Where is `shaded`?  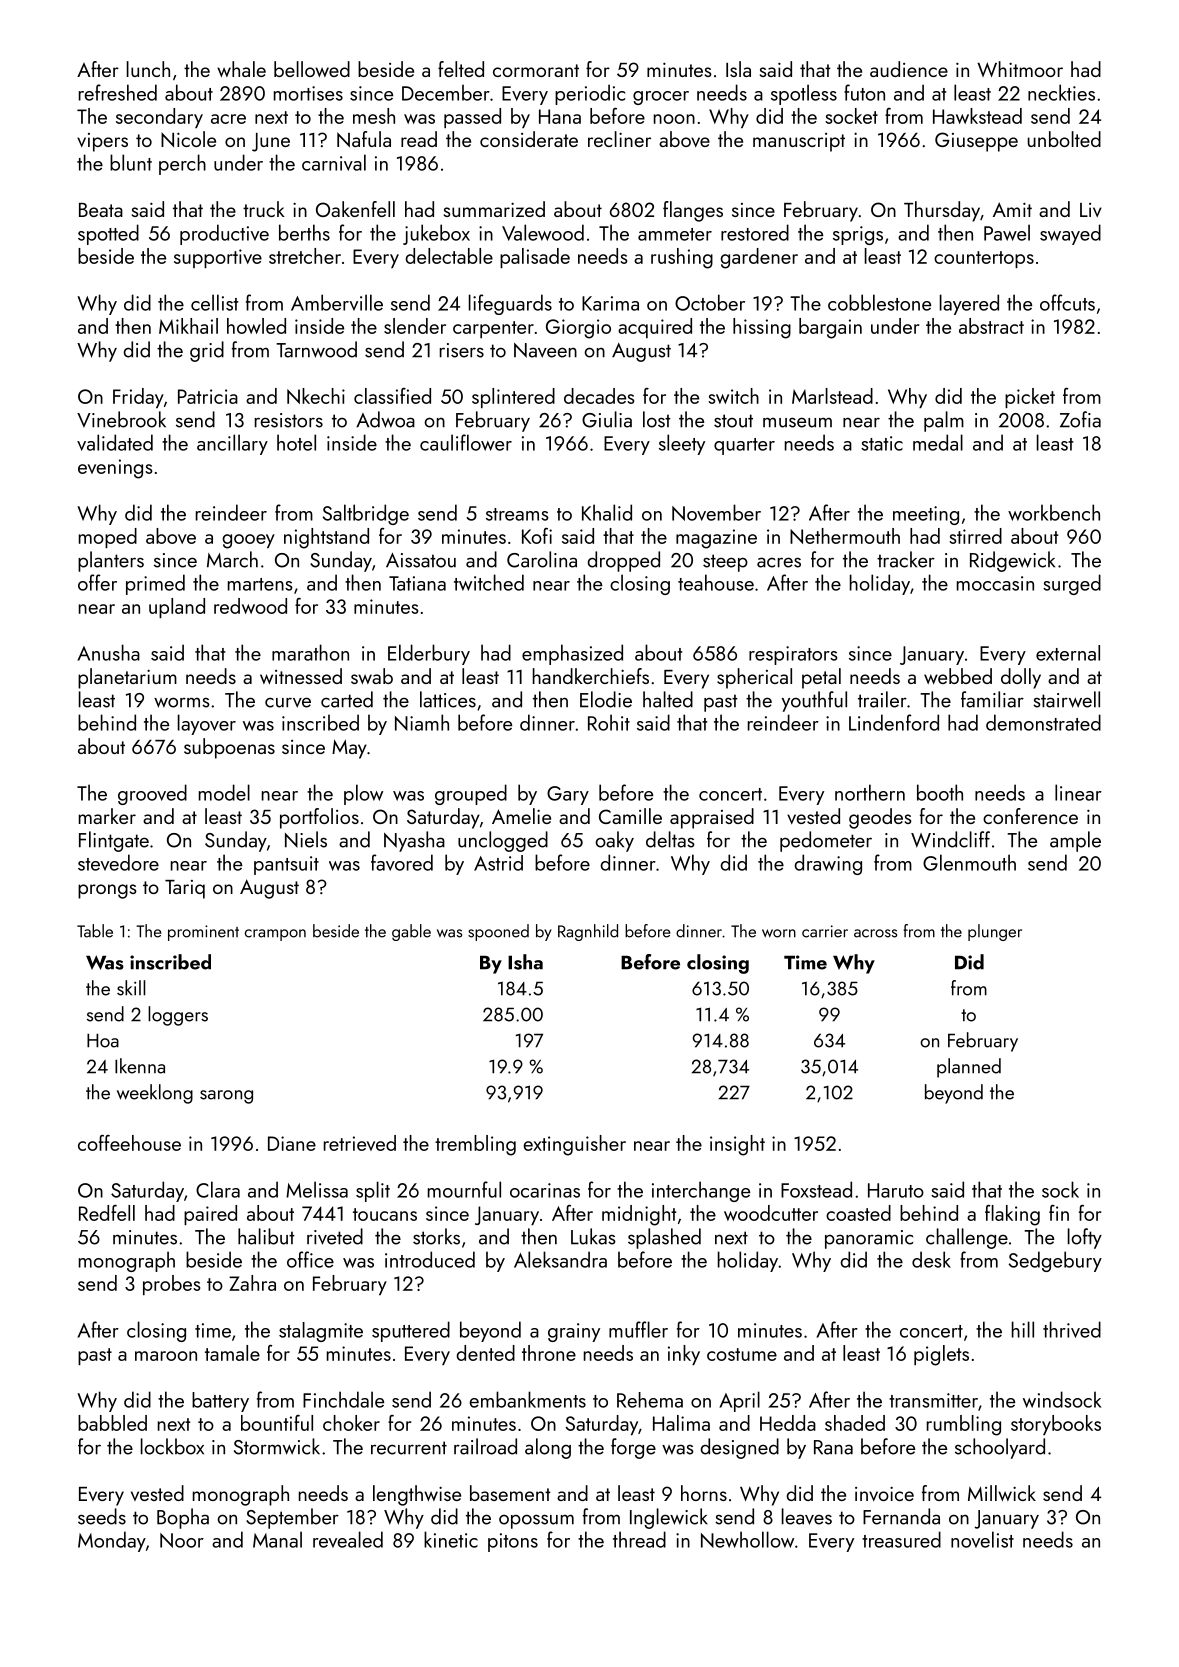
shaded is located at coordinates (855, 1423).
